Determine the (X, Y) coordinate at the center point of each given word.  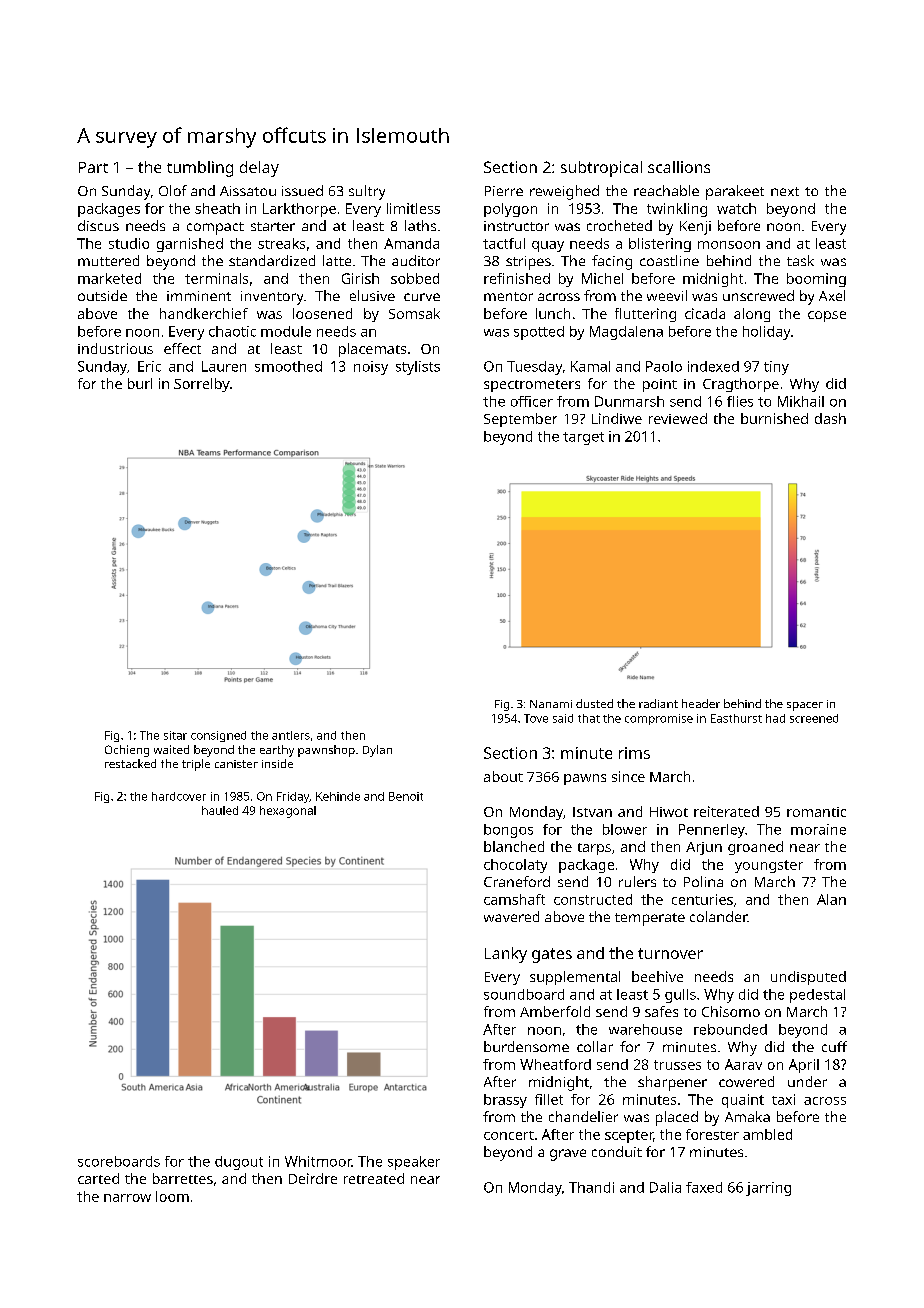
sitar (175, 735)
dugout (239, 1163)
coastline (669, 260)
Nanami (551, 704)
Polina (703, 881)
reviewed (678, 418)
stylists (418, 368)
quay (548, 246)
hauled (220, 810)
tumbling (200, 169)
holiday (766, 333)
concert (509, 1135)
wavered (511, 916)
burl (140, 383)
